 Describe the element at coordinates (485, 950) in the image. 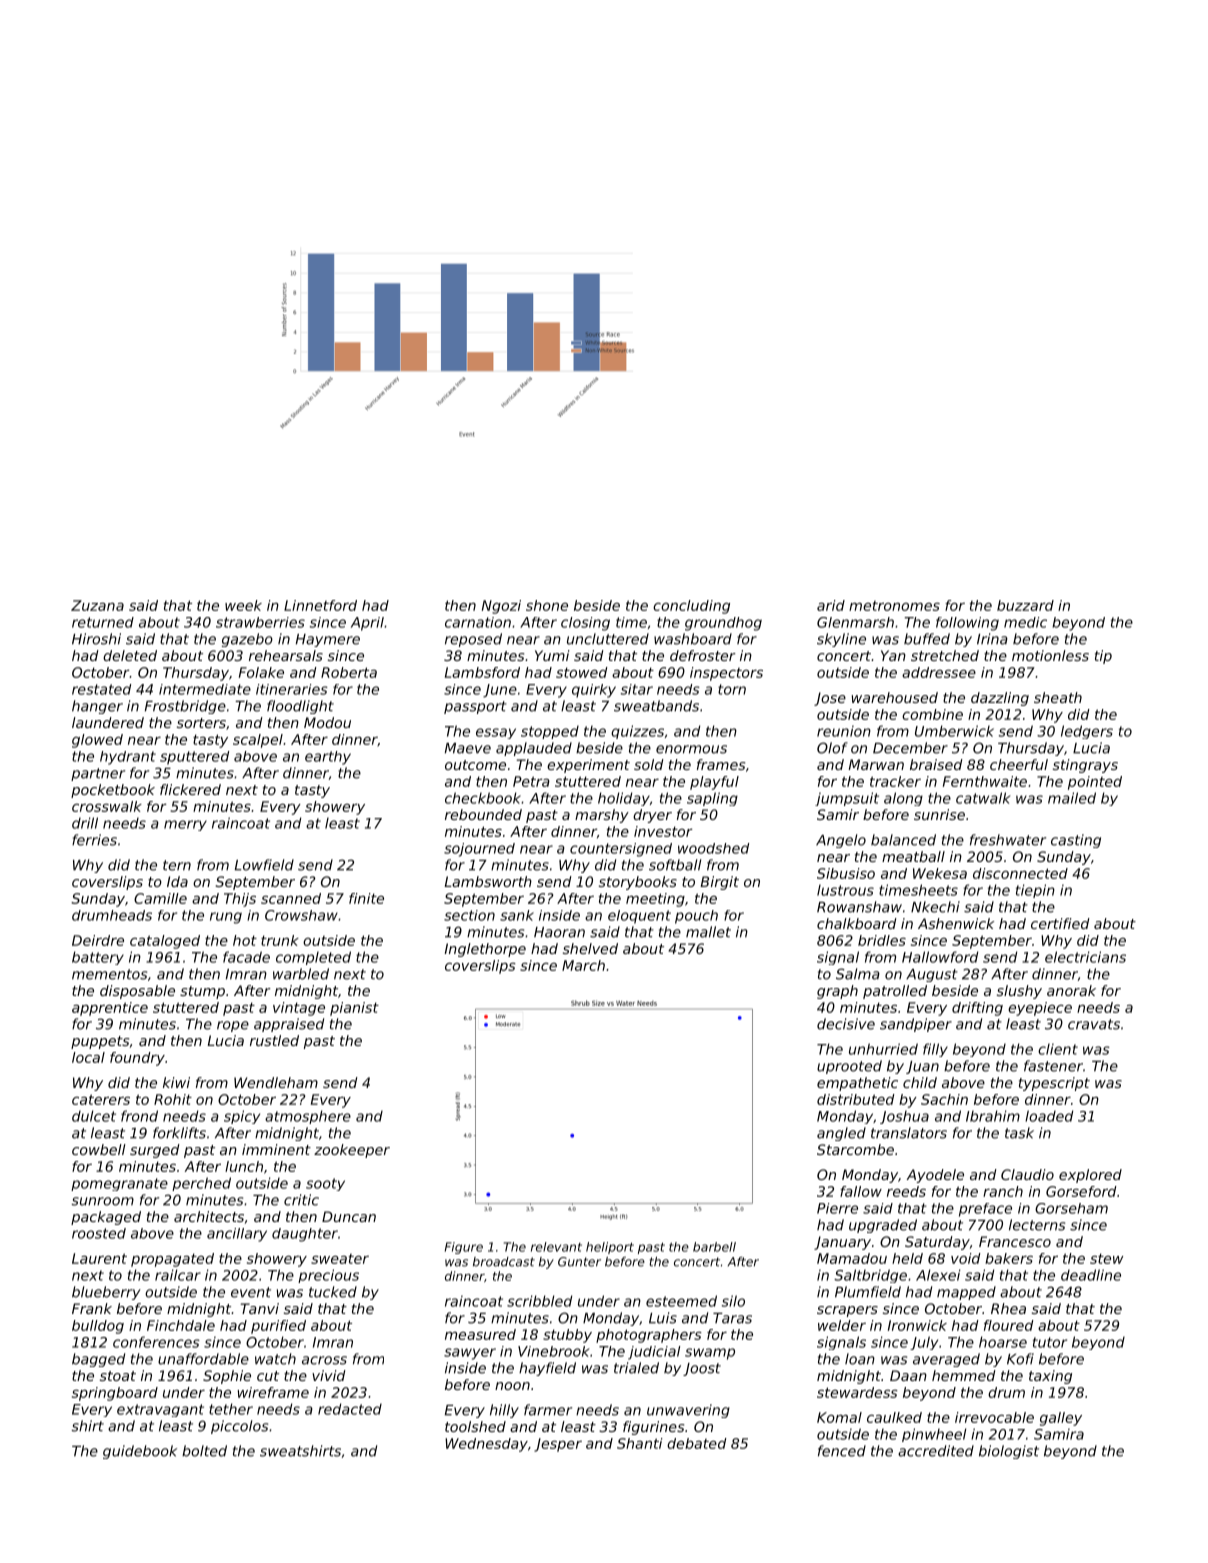

I see `Inglethorpe` at that location.
